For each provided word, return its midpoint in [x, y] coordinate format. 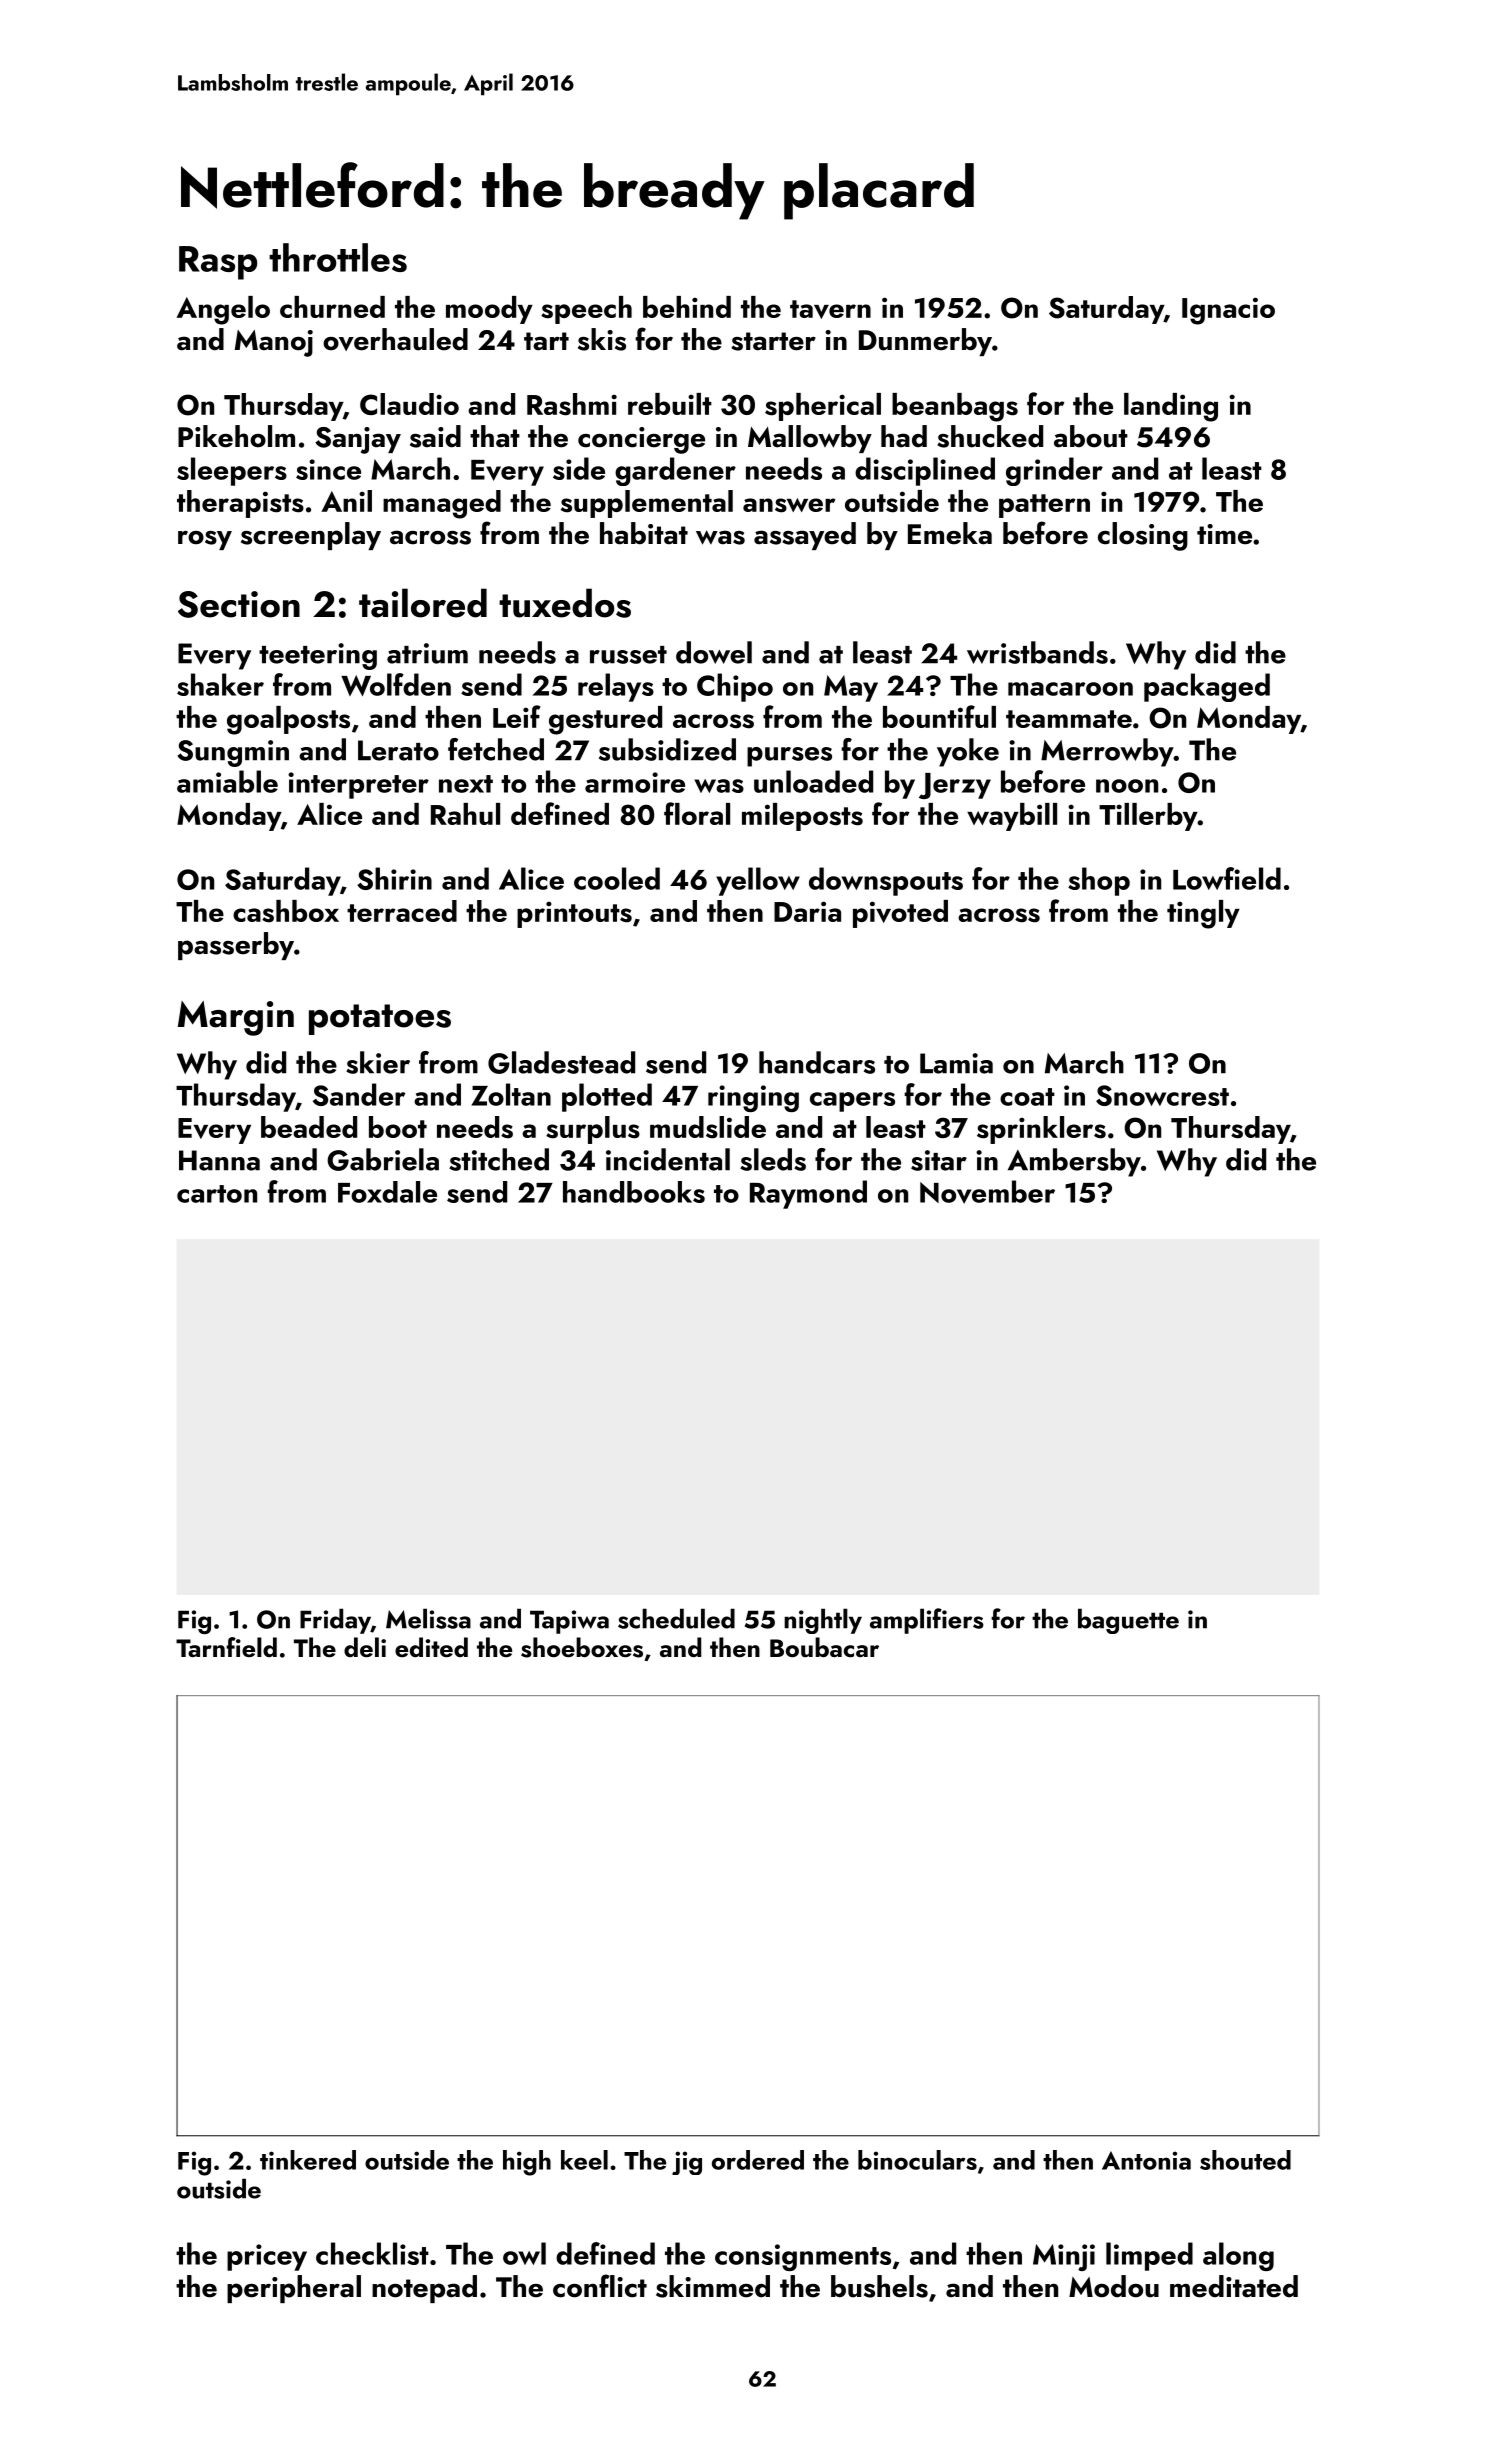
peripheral [294, 2289]
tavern [830, 309]
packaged [1207, 687]
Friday [335, 1621]
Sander [359, 1094]
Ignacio [1228, 311]
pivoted [900, 914]
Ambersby [1074, 1162]
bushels [879, 2286]
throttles [338, 257]
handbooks [634, 1192]
